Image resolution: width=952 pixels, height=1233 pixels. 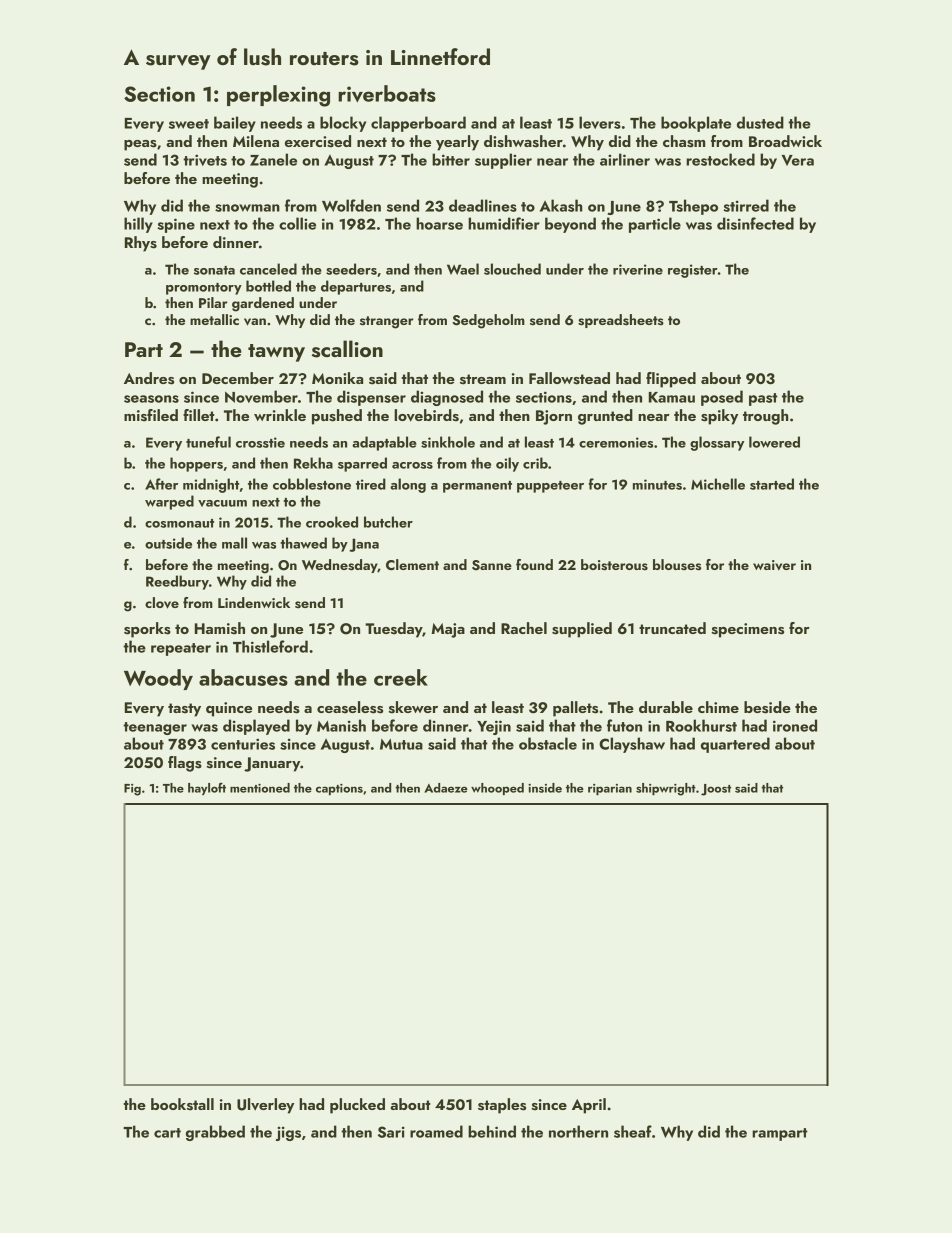 What do you see at coordinates (147, 630) in the screenshot?
I see `sporks` at bounding box center [147, 630].
